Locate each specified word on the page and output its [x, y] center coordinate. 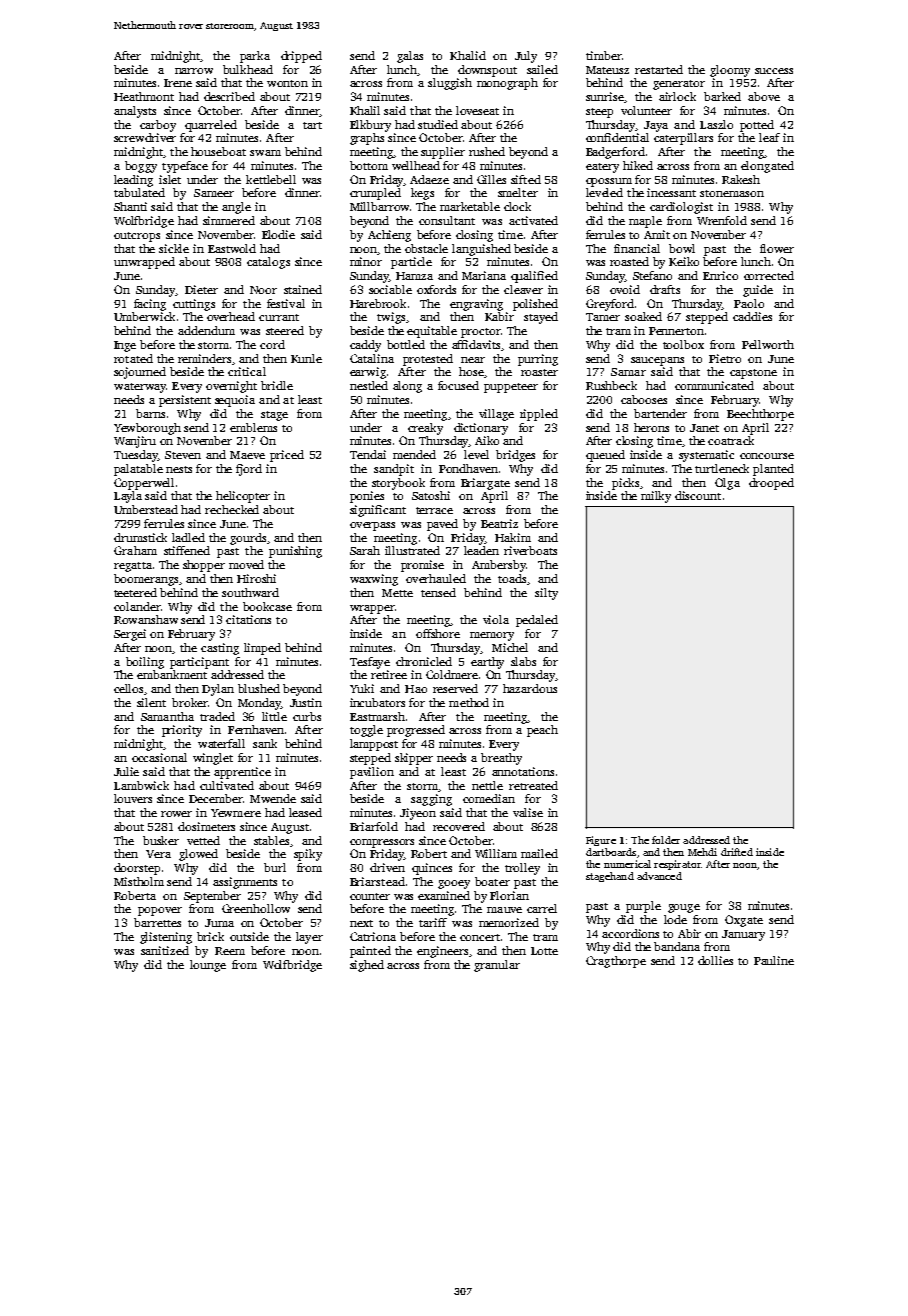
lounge [208, 966]
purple [643, 907]
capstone [753, 374]
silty [546, 594]
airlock [677, 96]
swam [265, 153]
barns [150, 413]
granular [497, 966]
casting [220, 649]
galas [410, 57]
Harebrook [378, 303]
